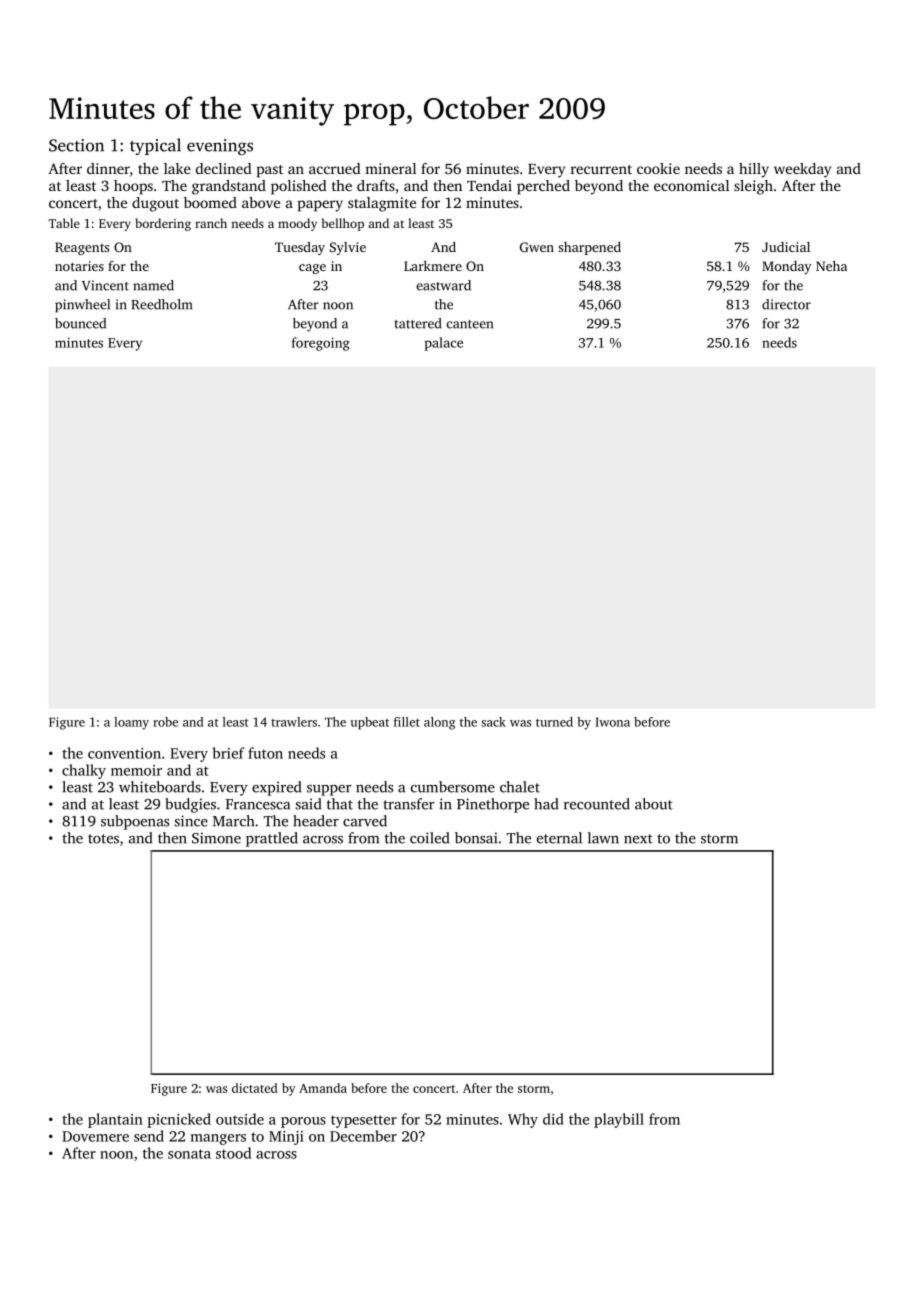 The width and height of the document is (924, 1308). I want to click on mineral, so click(390, 168).
